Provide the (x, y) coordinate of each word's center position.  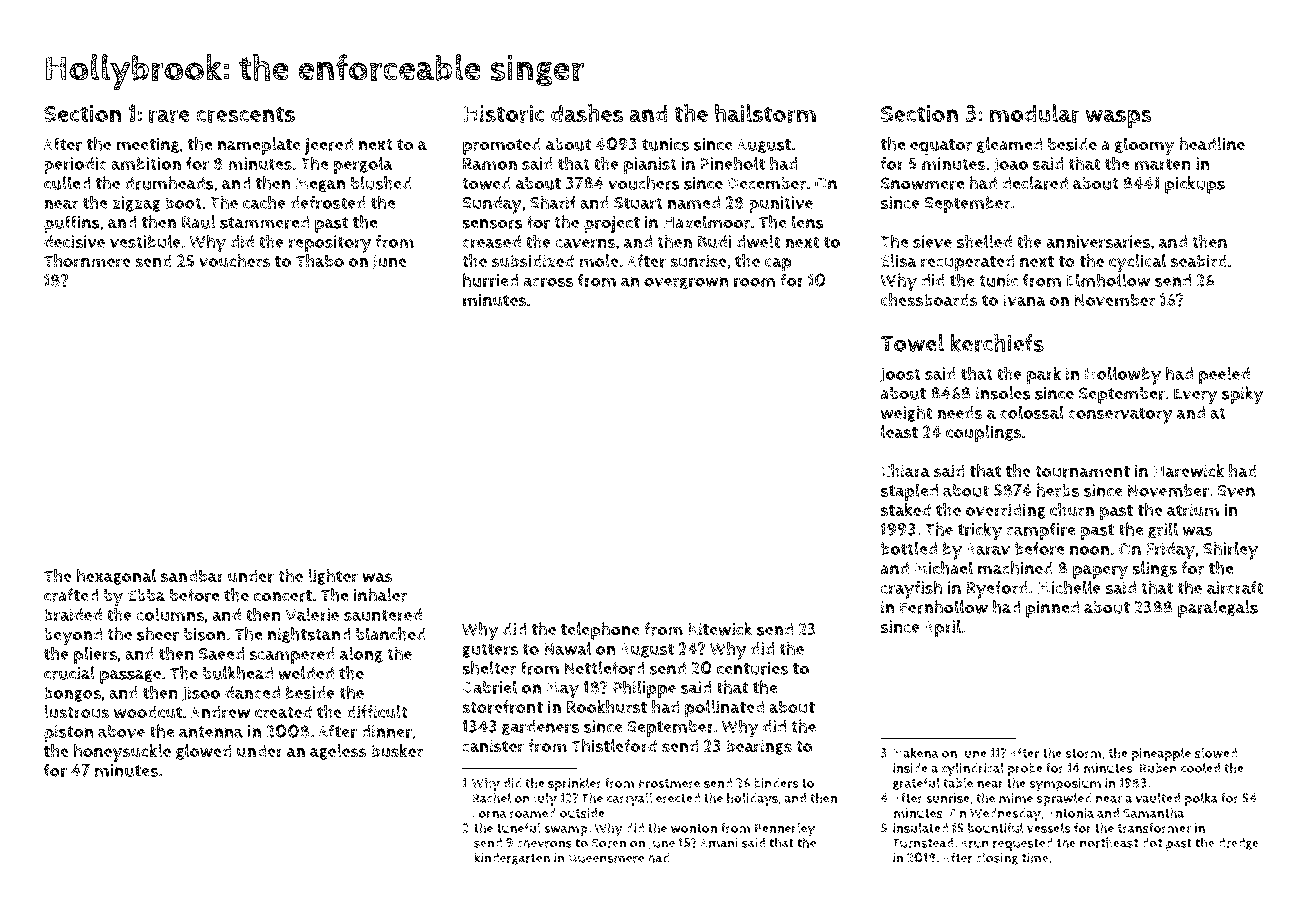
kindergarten (512, 858)
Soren (609, 843)
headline (1212, 144)
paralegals (1218, 609)
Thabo (320, 261)
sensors (492, 224)
